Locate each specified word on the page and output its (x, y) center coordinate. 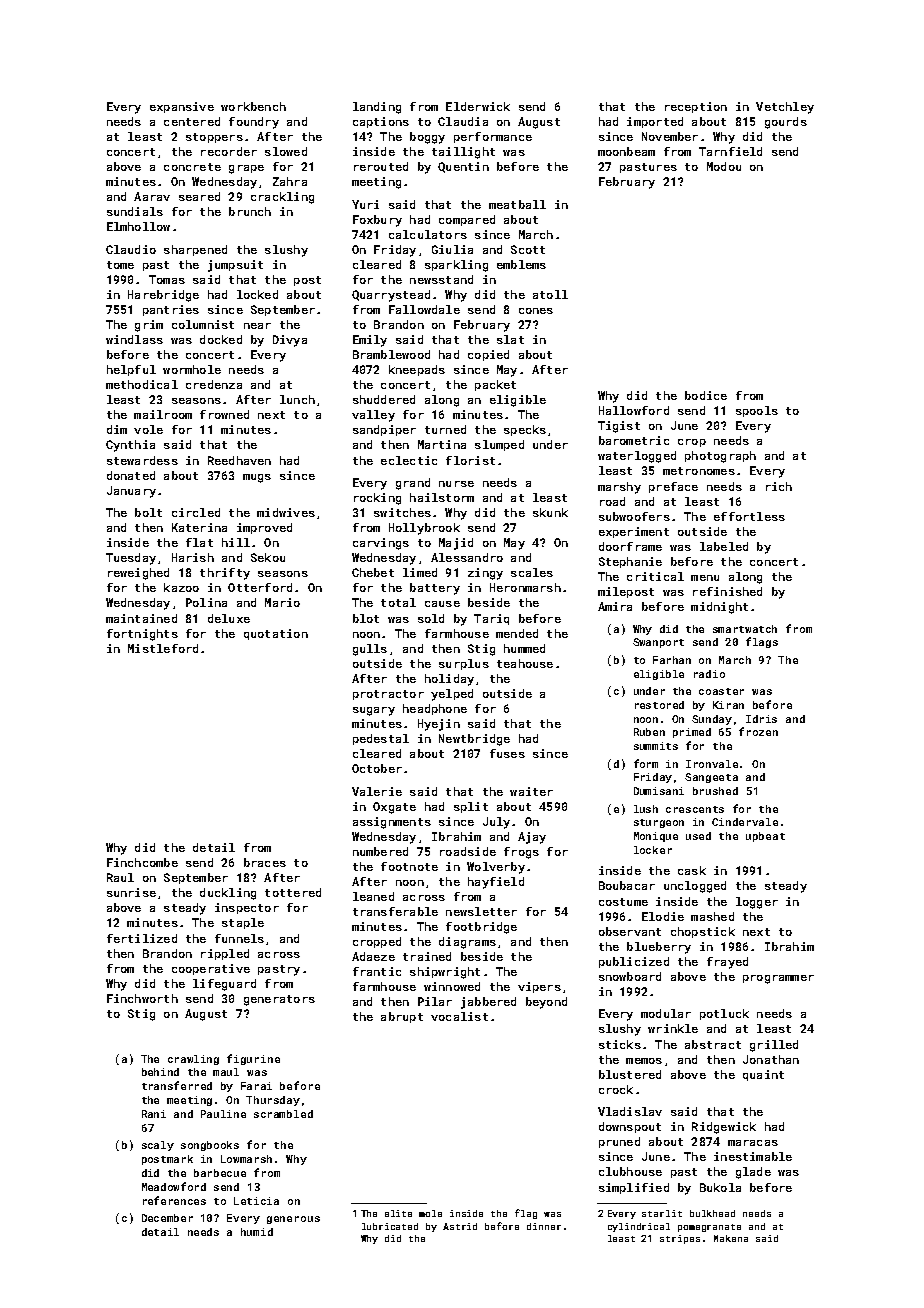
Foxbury (377, 221)
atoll (550, 294)
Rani (154, 1114)
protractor (388, 695)
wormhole (192, 369)
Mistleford (163, 648)
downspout (630, 1127)
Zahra (290, 181)
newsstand (441, 279)
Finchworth (142, 998)
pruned (619, 1142)
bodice (706, 395)
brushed (715, 791)
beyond (546, 1003)
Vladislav (630, 1111)
